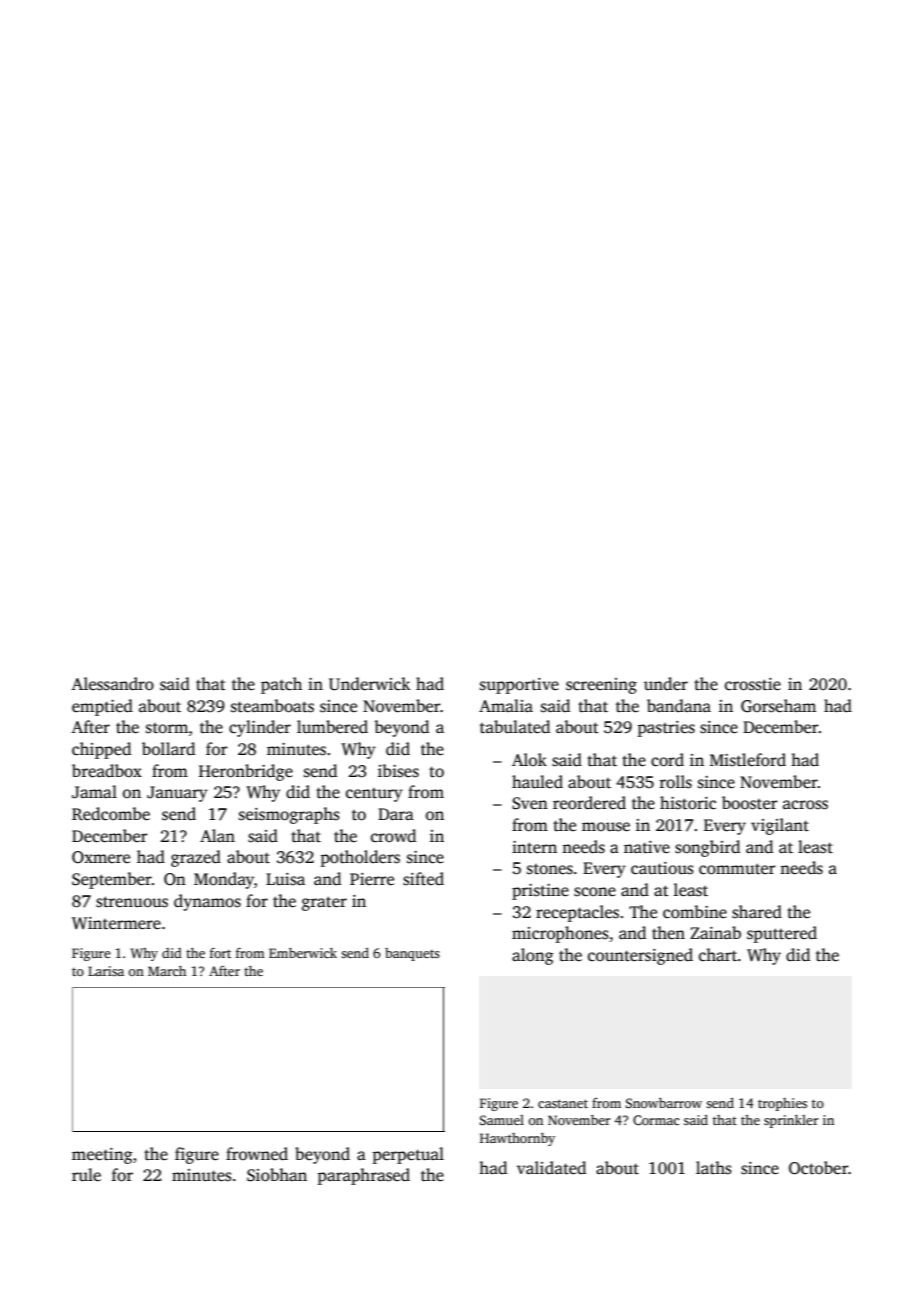  Describe the element at coordinates (737, 869) in the page. I see `commuter` at that location.
